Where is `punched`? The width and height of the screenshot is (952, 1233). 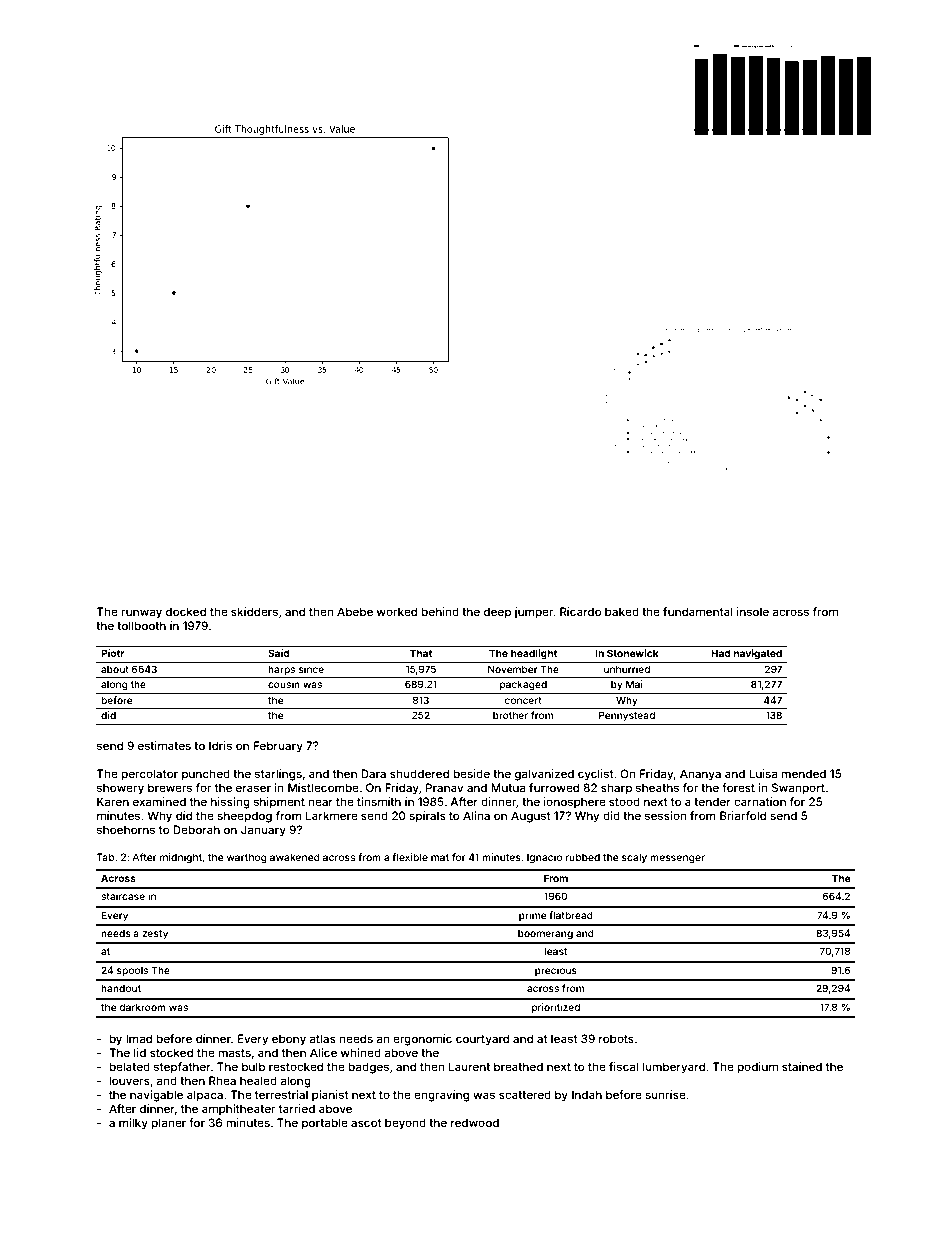 punched is located at coordinates (206, 775).
